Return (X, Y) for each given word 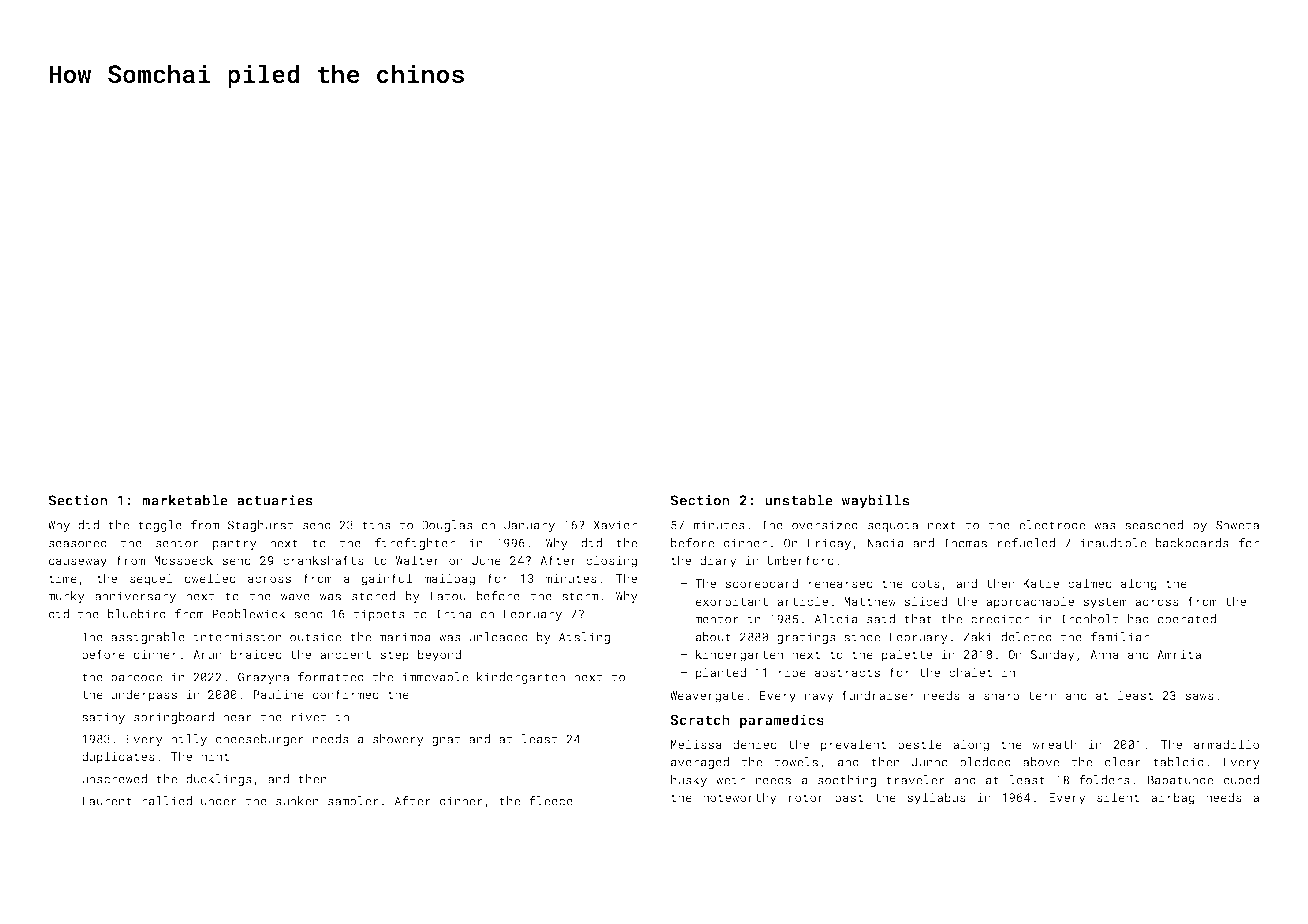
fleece (551, 801)
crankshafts (323, 560)
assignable (148, 638)
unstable (799, 500)
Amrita (1179, 654)
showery (398, 740)
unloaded (498, 637)
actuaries (275, 500)
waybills (875, 502)
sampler (353, 802)
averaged (700, 763)
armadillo (1226, 744)
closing (611, 561)
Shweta (1237, 525)
